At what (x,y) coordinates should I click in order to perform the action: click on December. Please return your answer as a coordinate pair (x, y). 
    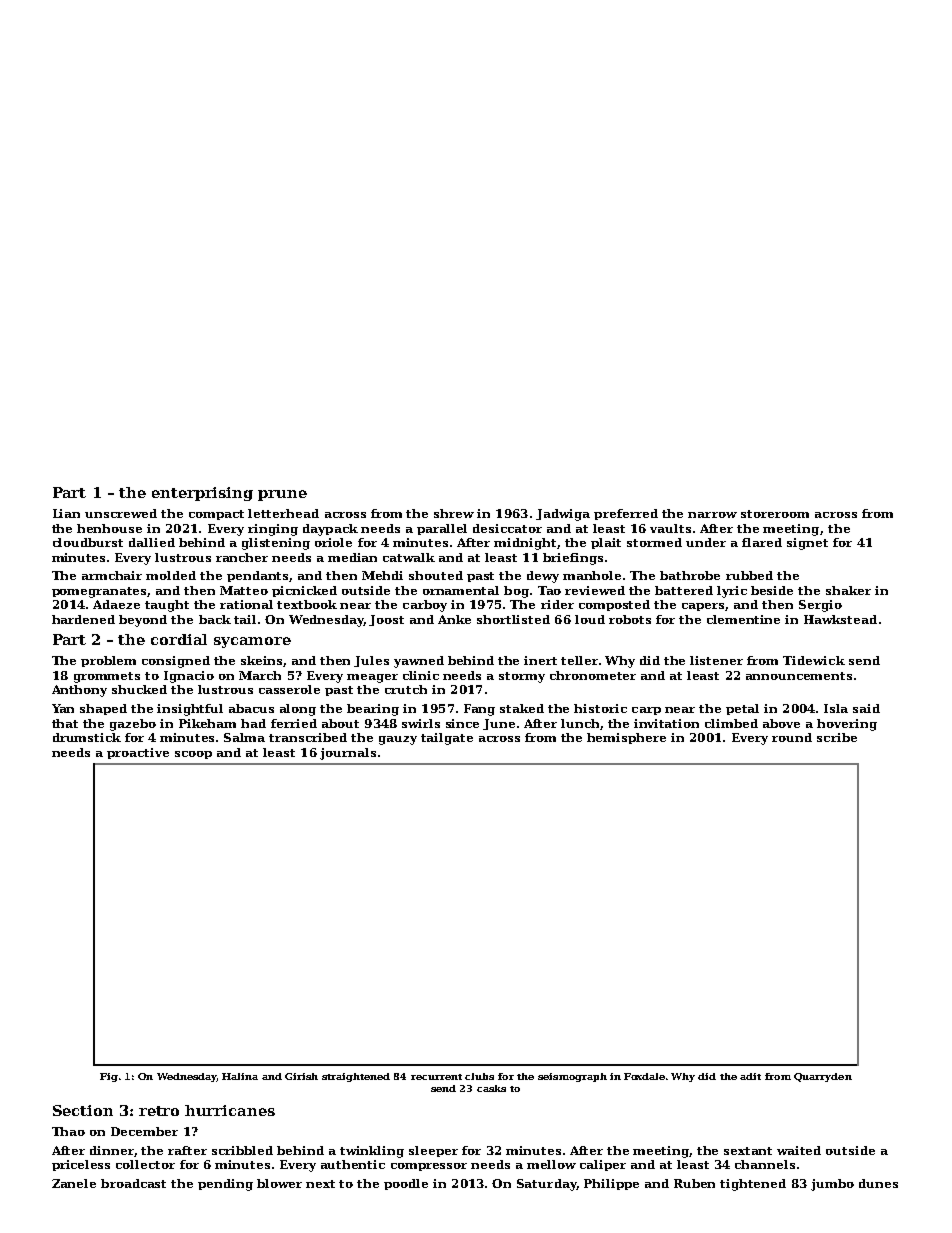
    Looking at the image, I should click on (144, 1131).
